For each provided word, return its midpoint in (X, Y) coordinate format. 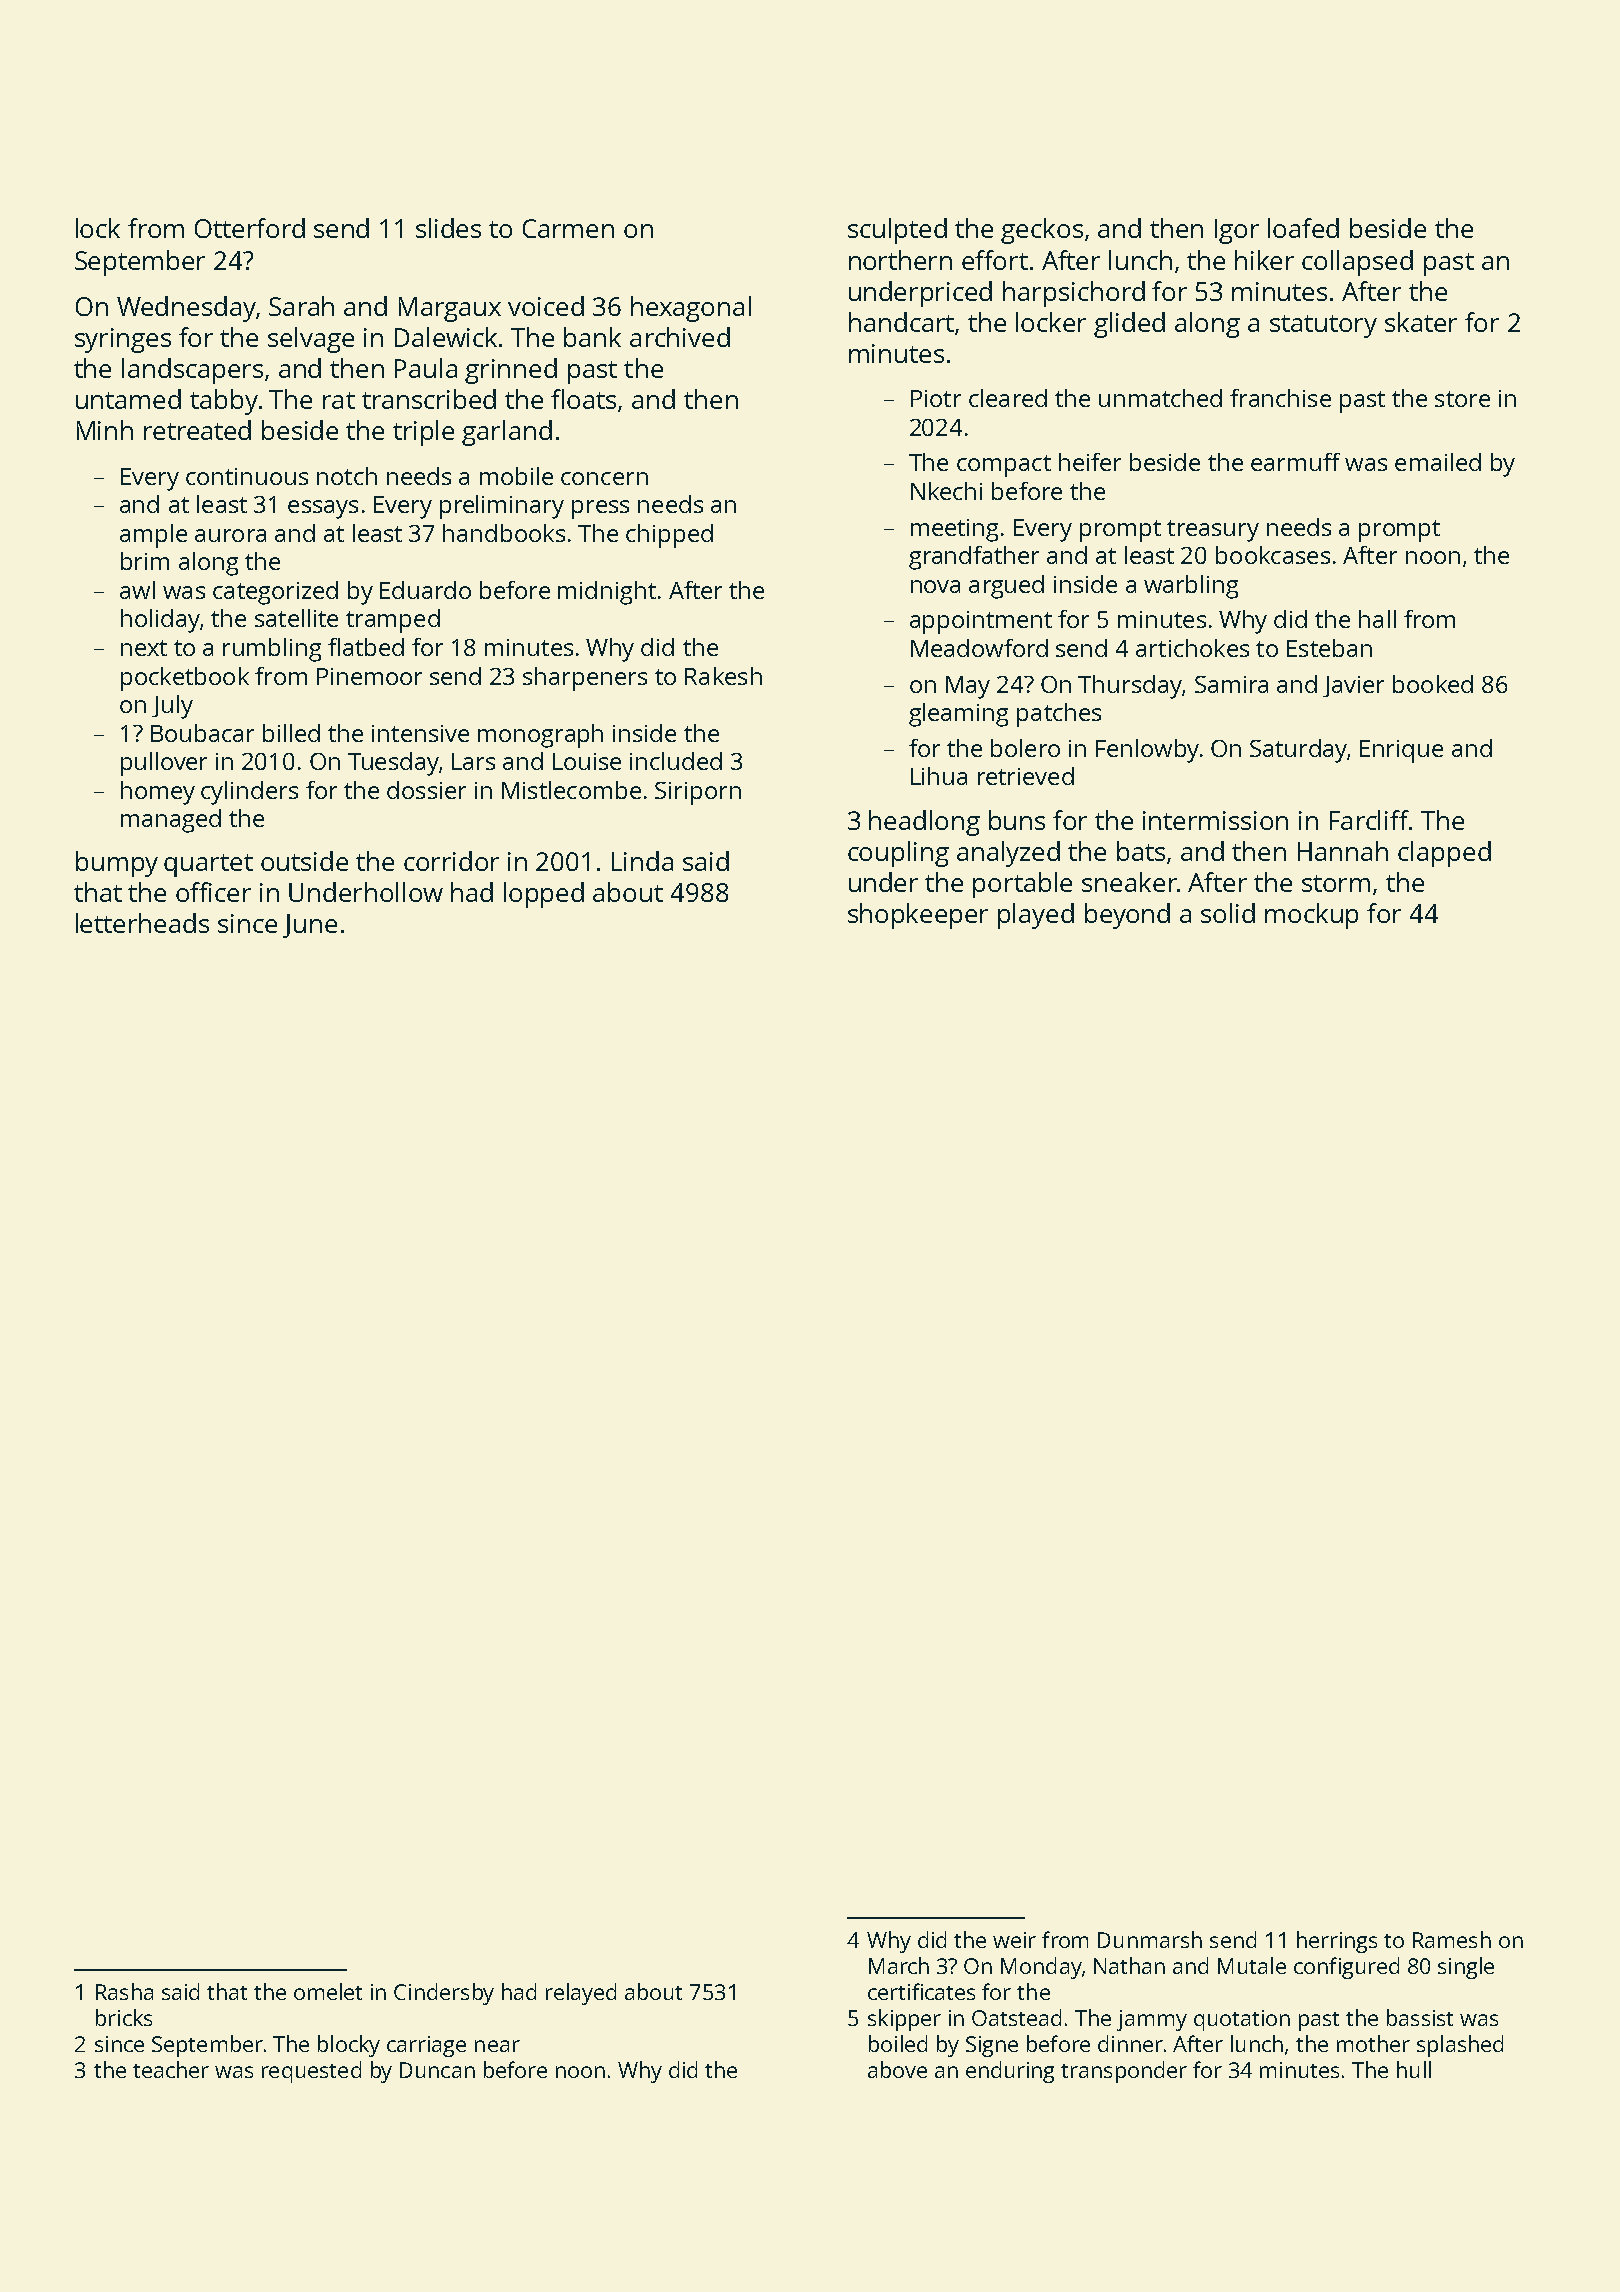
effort (995, 260)
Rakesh (723, 676)
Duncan (437, 2070)
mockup (1311, 916)
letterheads (142, 923)
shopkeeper (918, 916)
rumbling (272, 650)
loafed (1303, 228)
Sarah (301, 306)
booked (1433, 684)
